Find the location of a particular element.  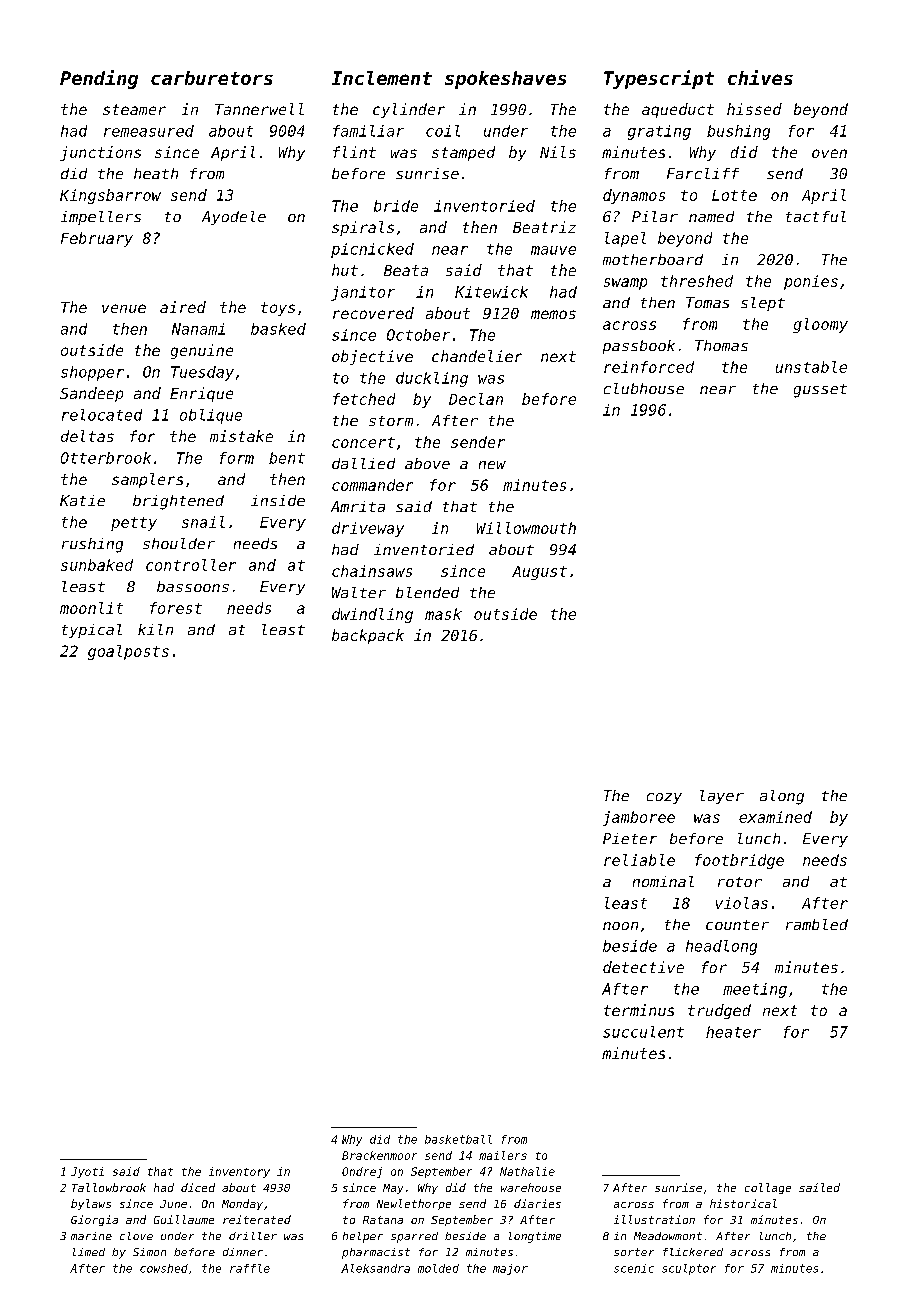

limed is located at coordinates (89, 1252).
